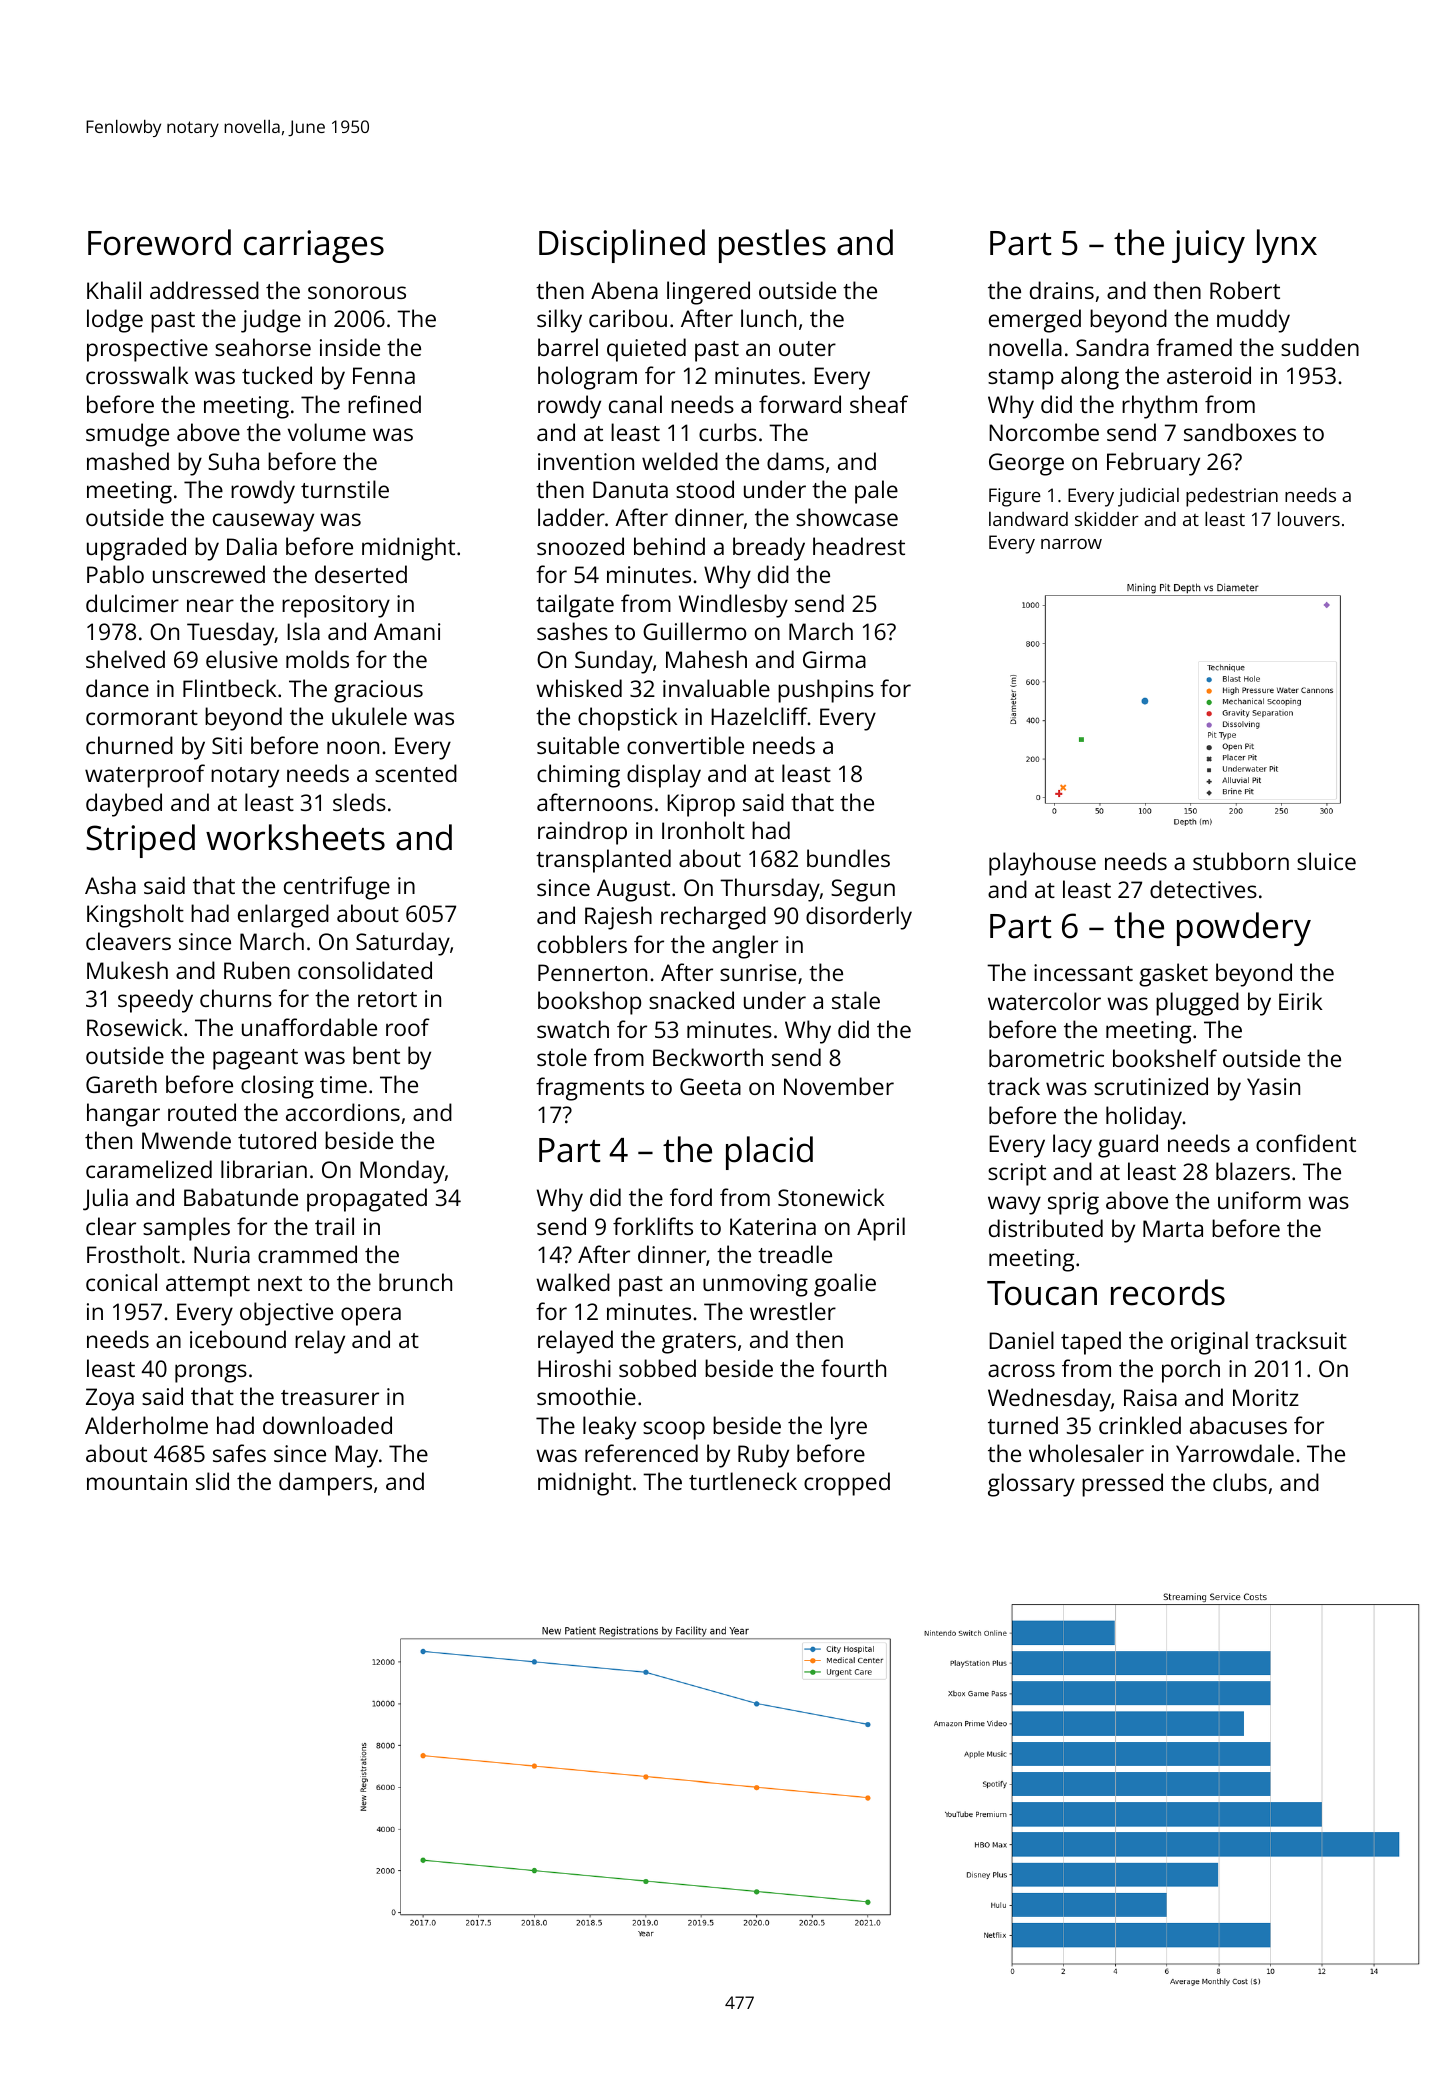  I want to click on downloaded, so click(327, 1425).
